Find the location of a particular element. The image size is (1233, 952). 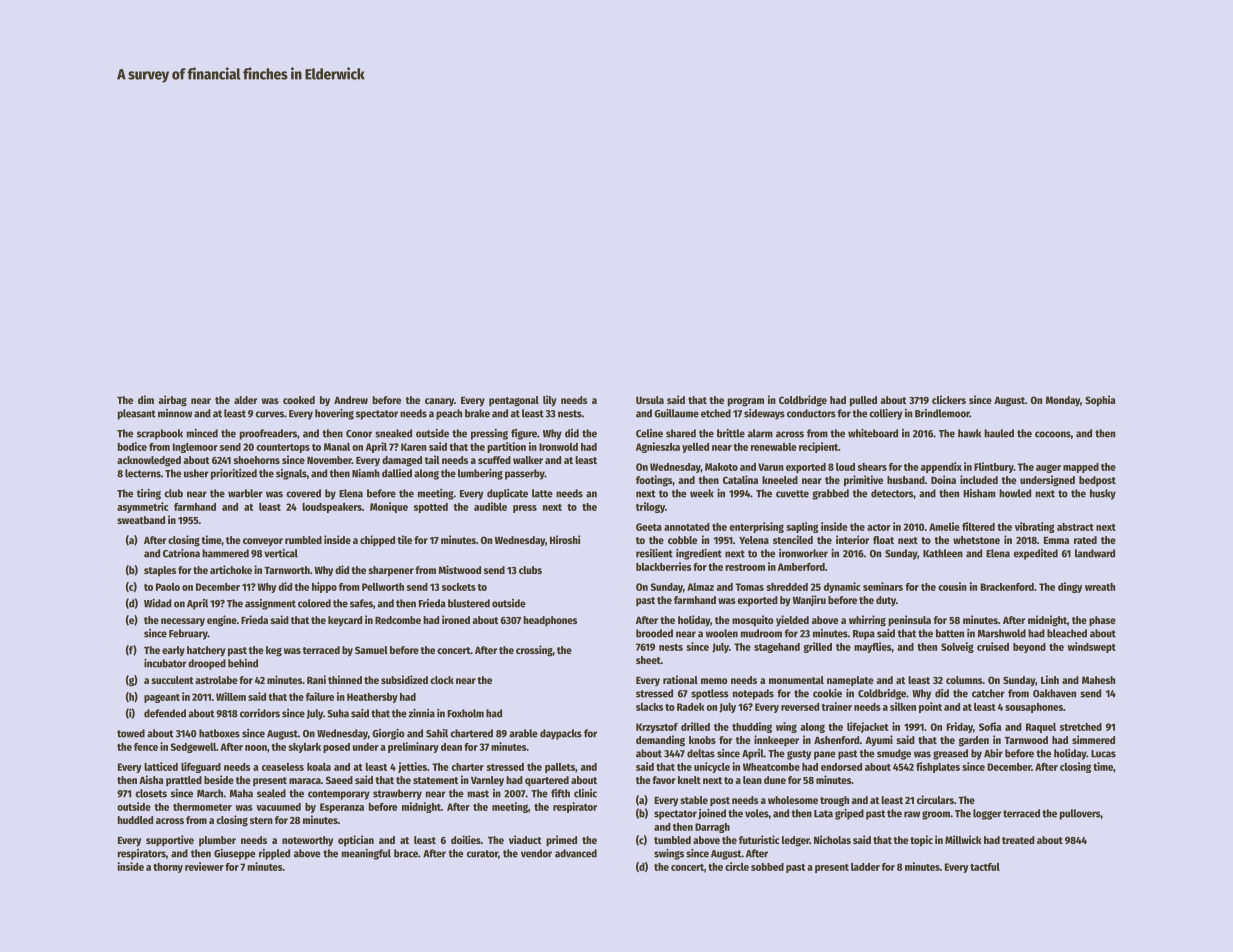

enterprising is located at coordinates (756, 527).
